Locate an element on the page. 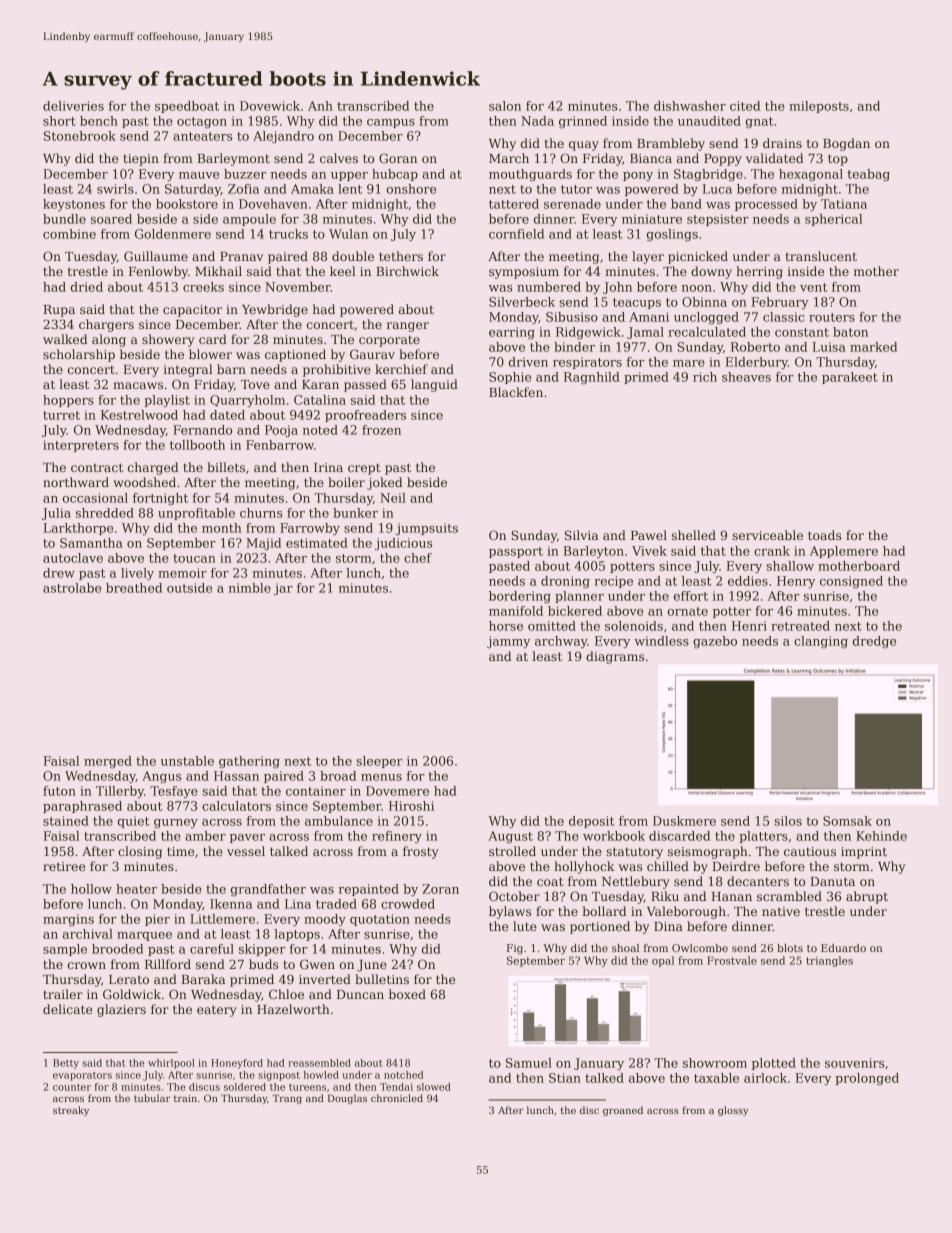 The image size is (952, 1233). mileposts is located at coordinates (819, 107).
